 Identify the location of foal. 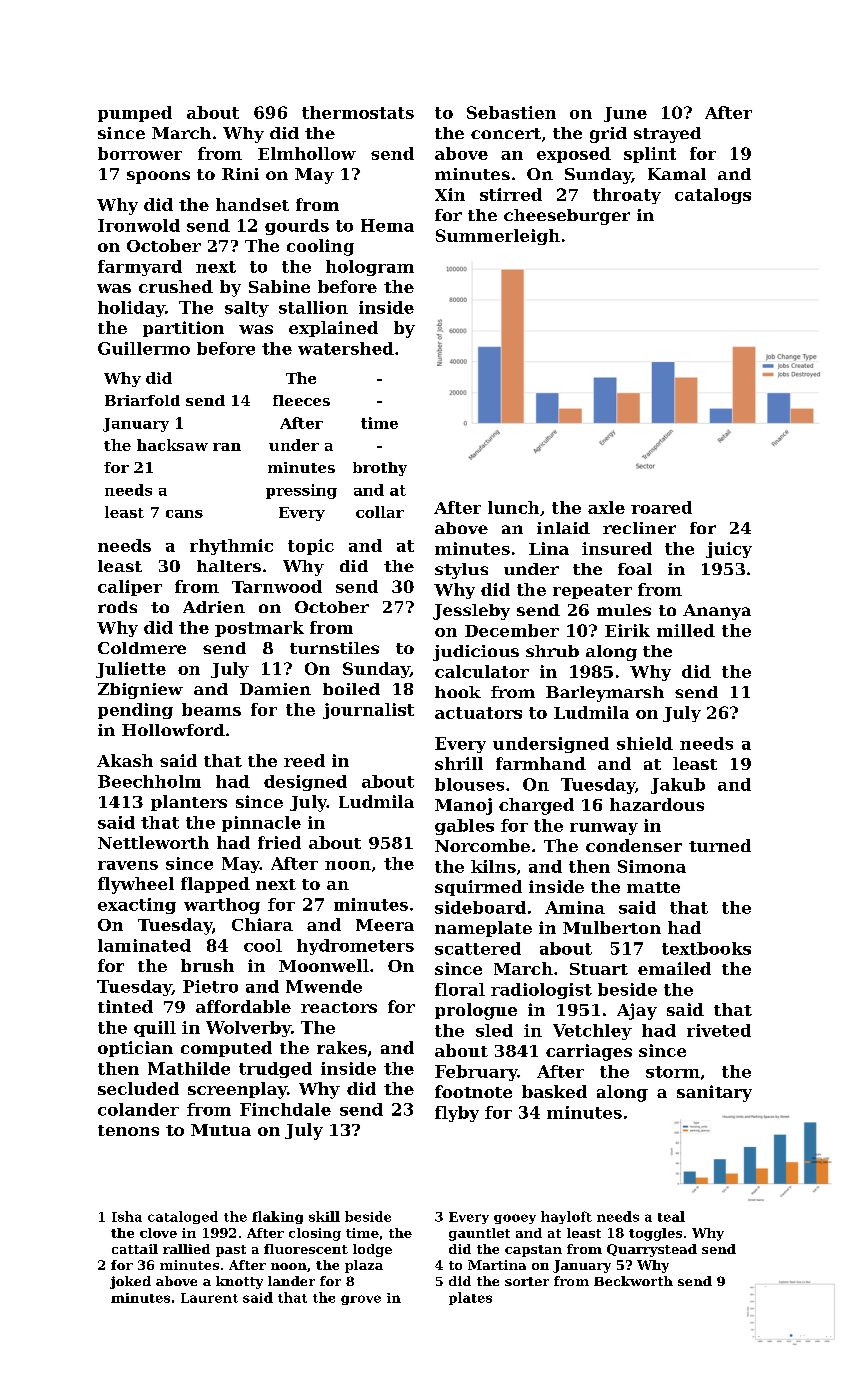
(635, 569).
